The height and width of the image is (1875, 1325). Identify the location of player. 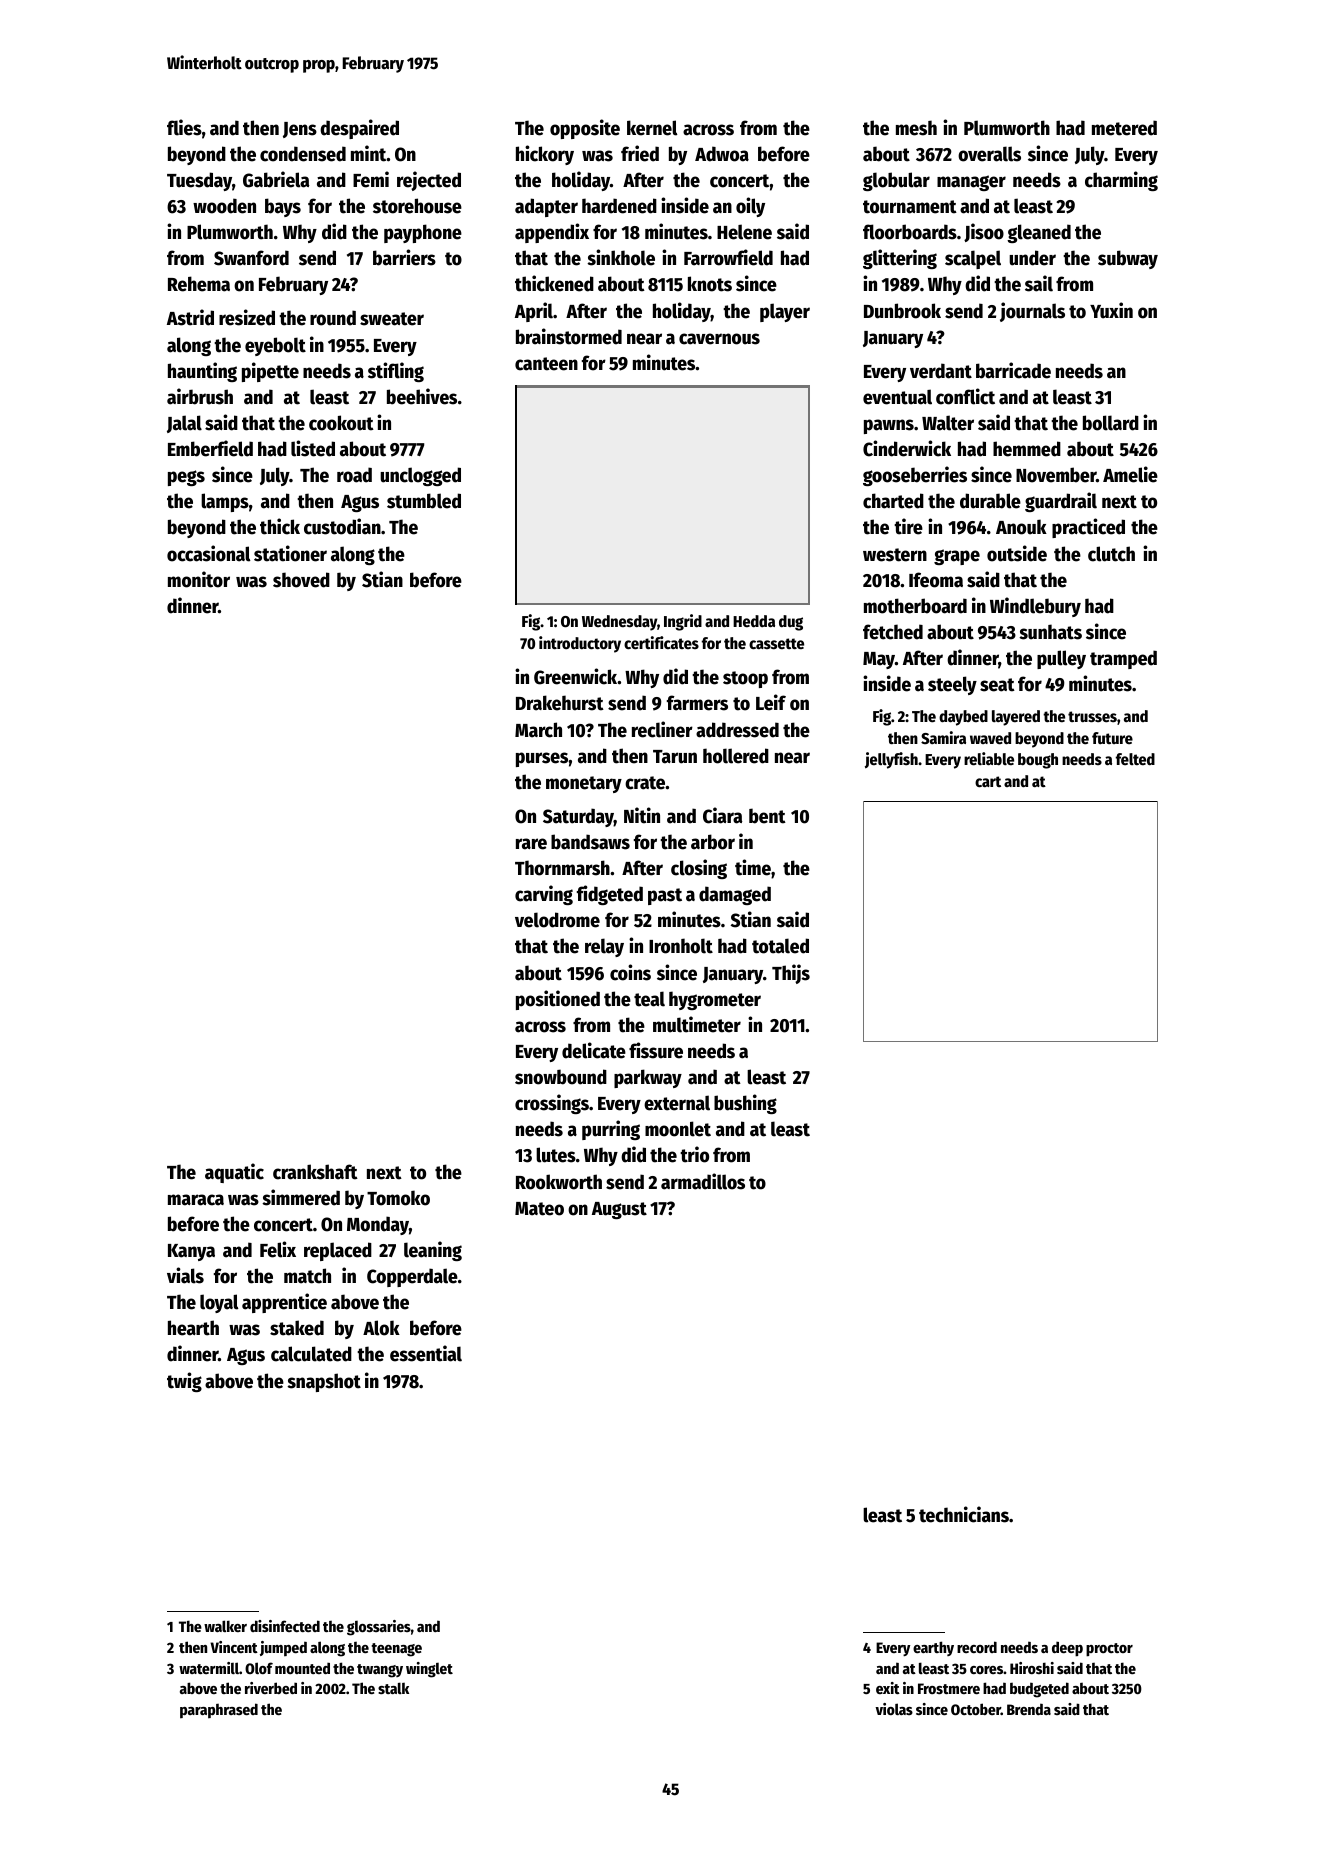
(785, 312).
